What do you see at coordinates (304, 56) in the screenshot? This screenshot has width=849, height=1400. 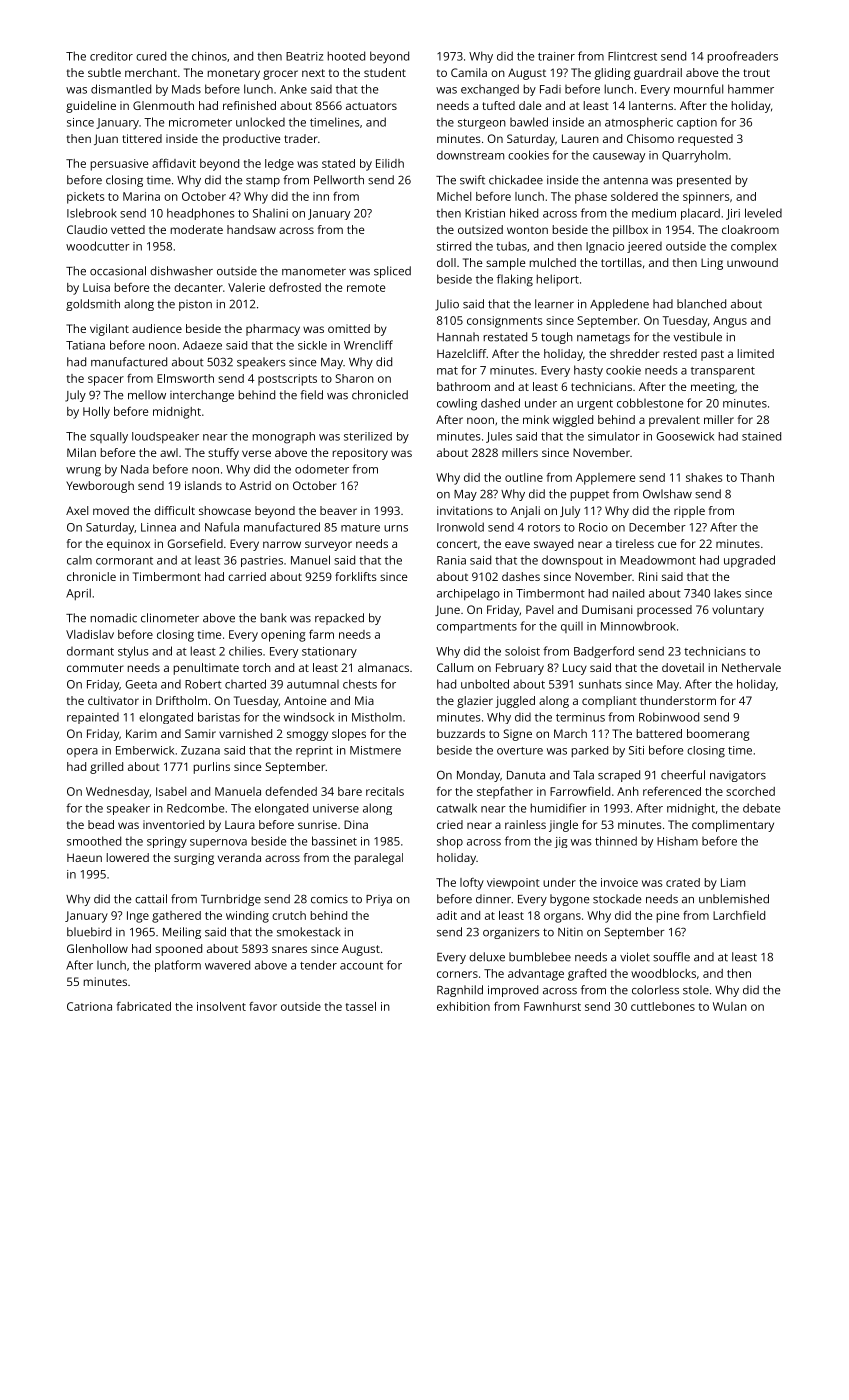 I see `Beatriz` at bounding box center [304, 56].
